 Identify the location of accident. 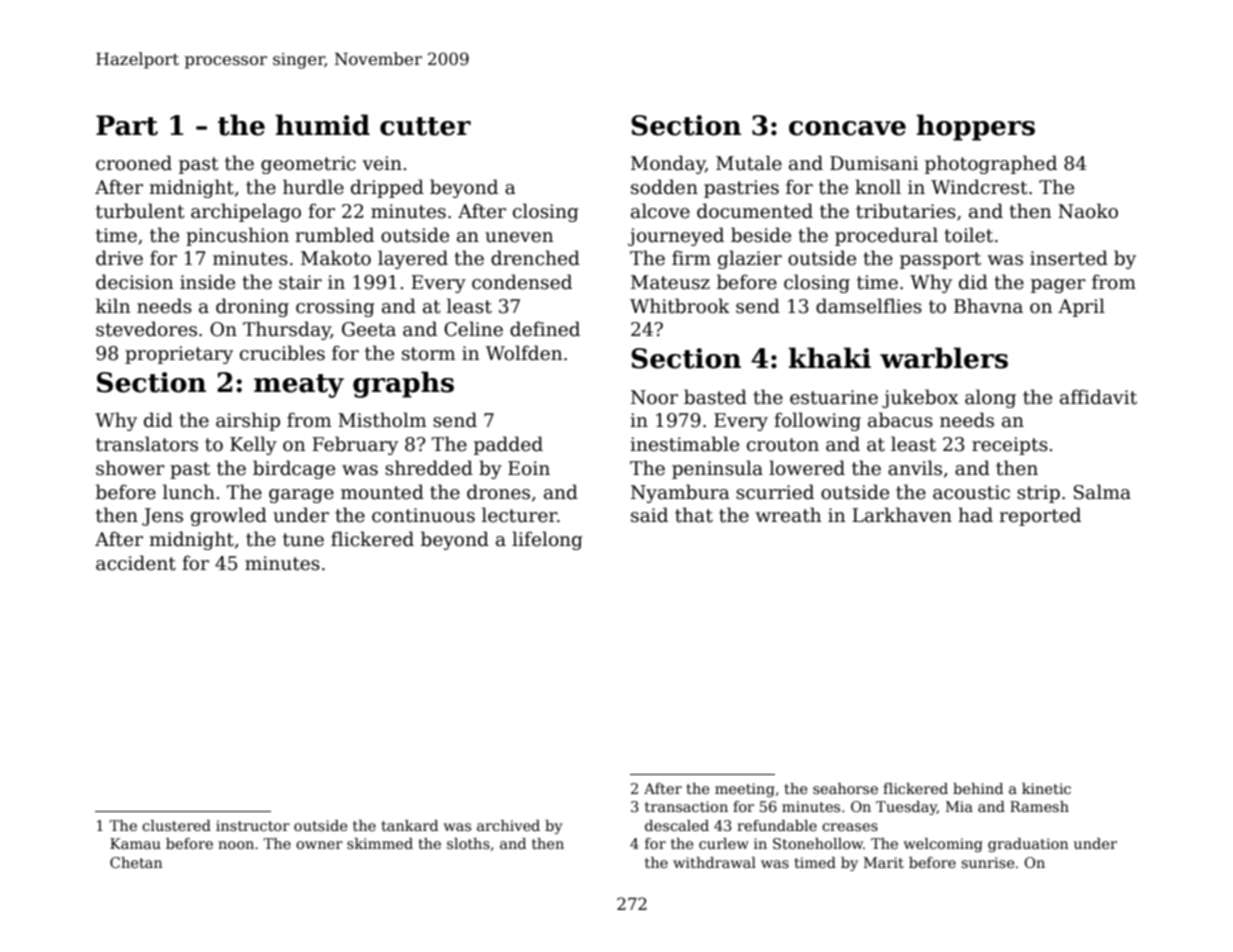
(136, 563).
